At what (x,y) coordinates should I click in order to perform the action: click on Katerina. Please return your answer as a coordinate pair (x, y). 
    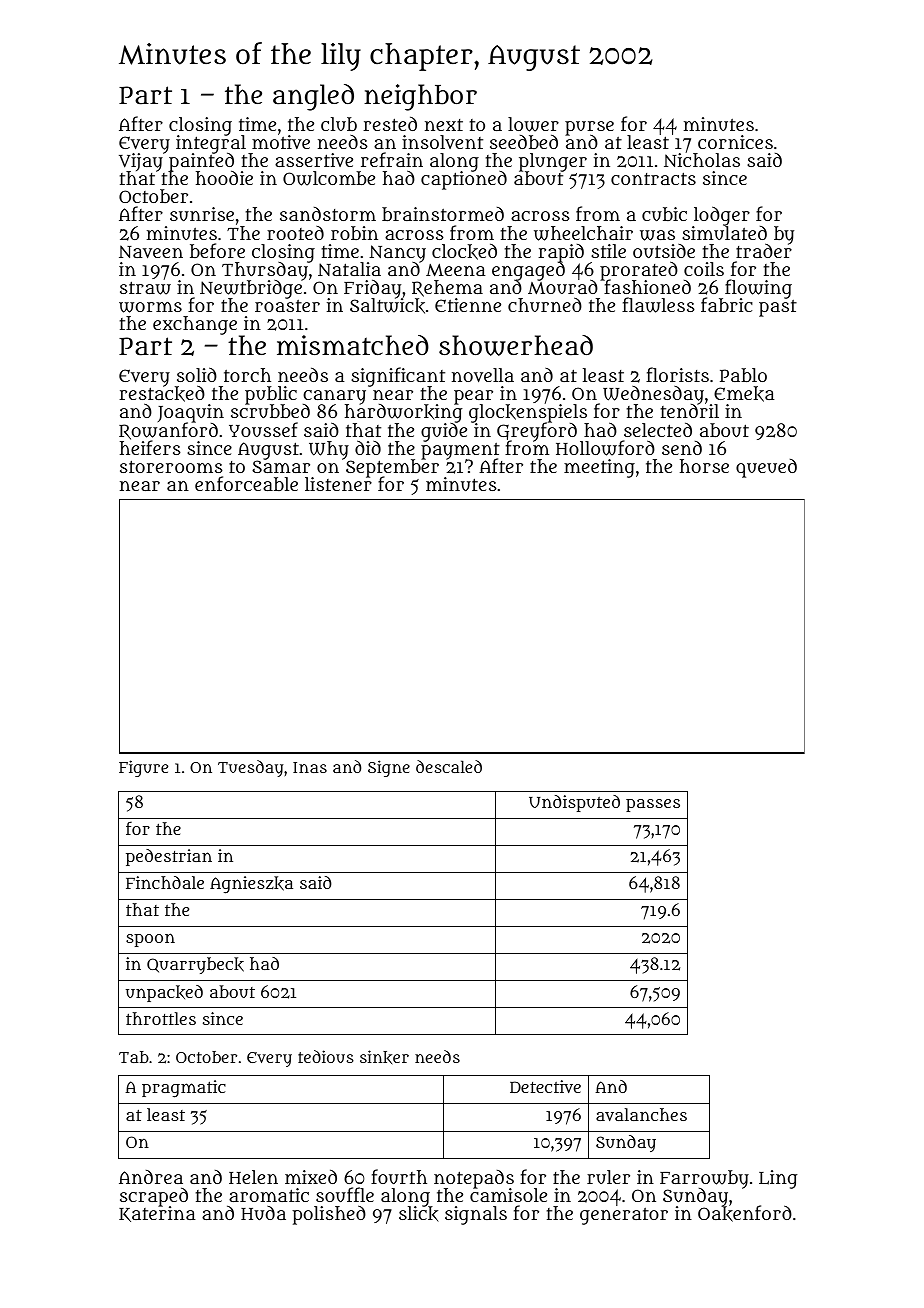
    Looking at the image, I should click on (157, 1214).
